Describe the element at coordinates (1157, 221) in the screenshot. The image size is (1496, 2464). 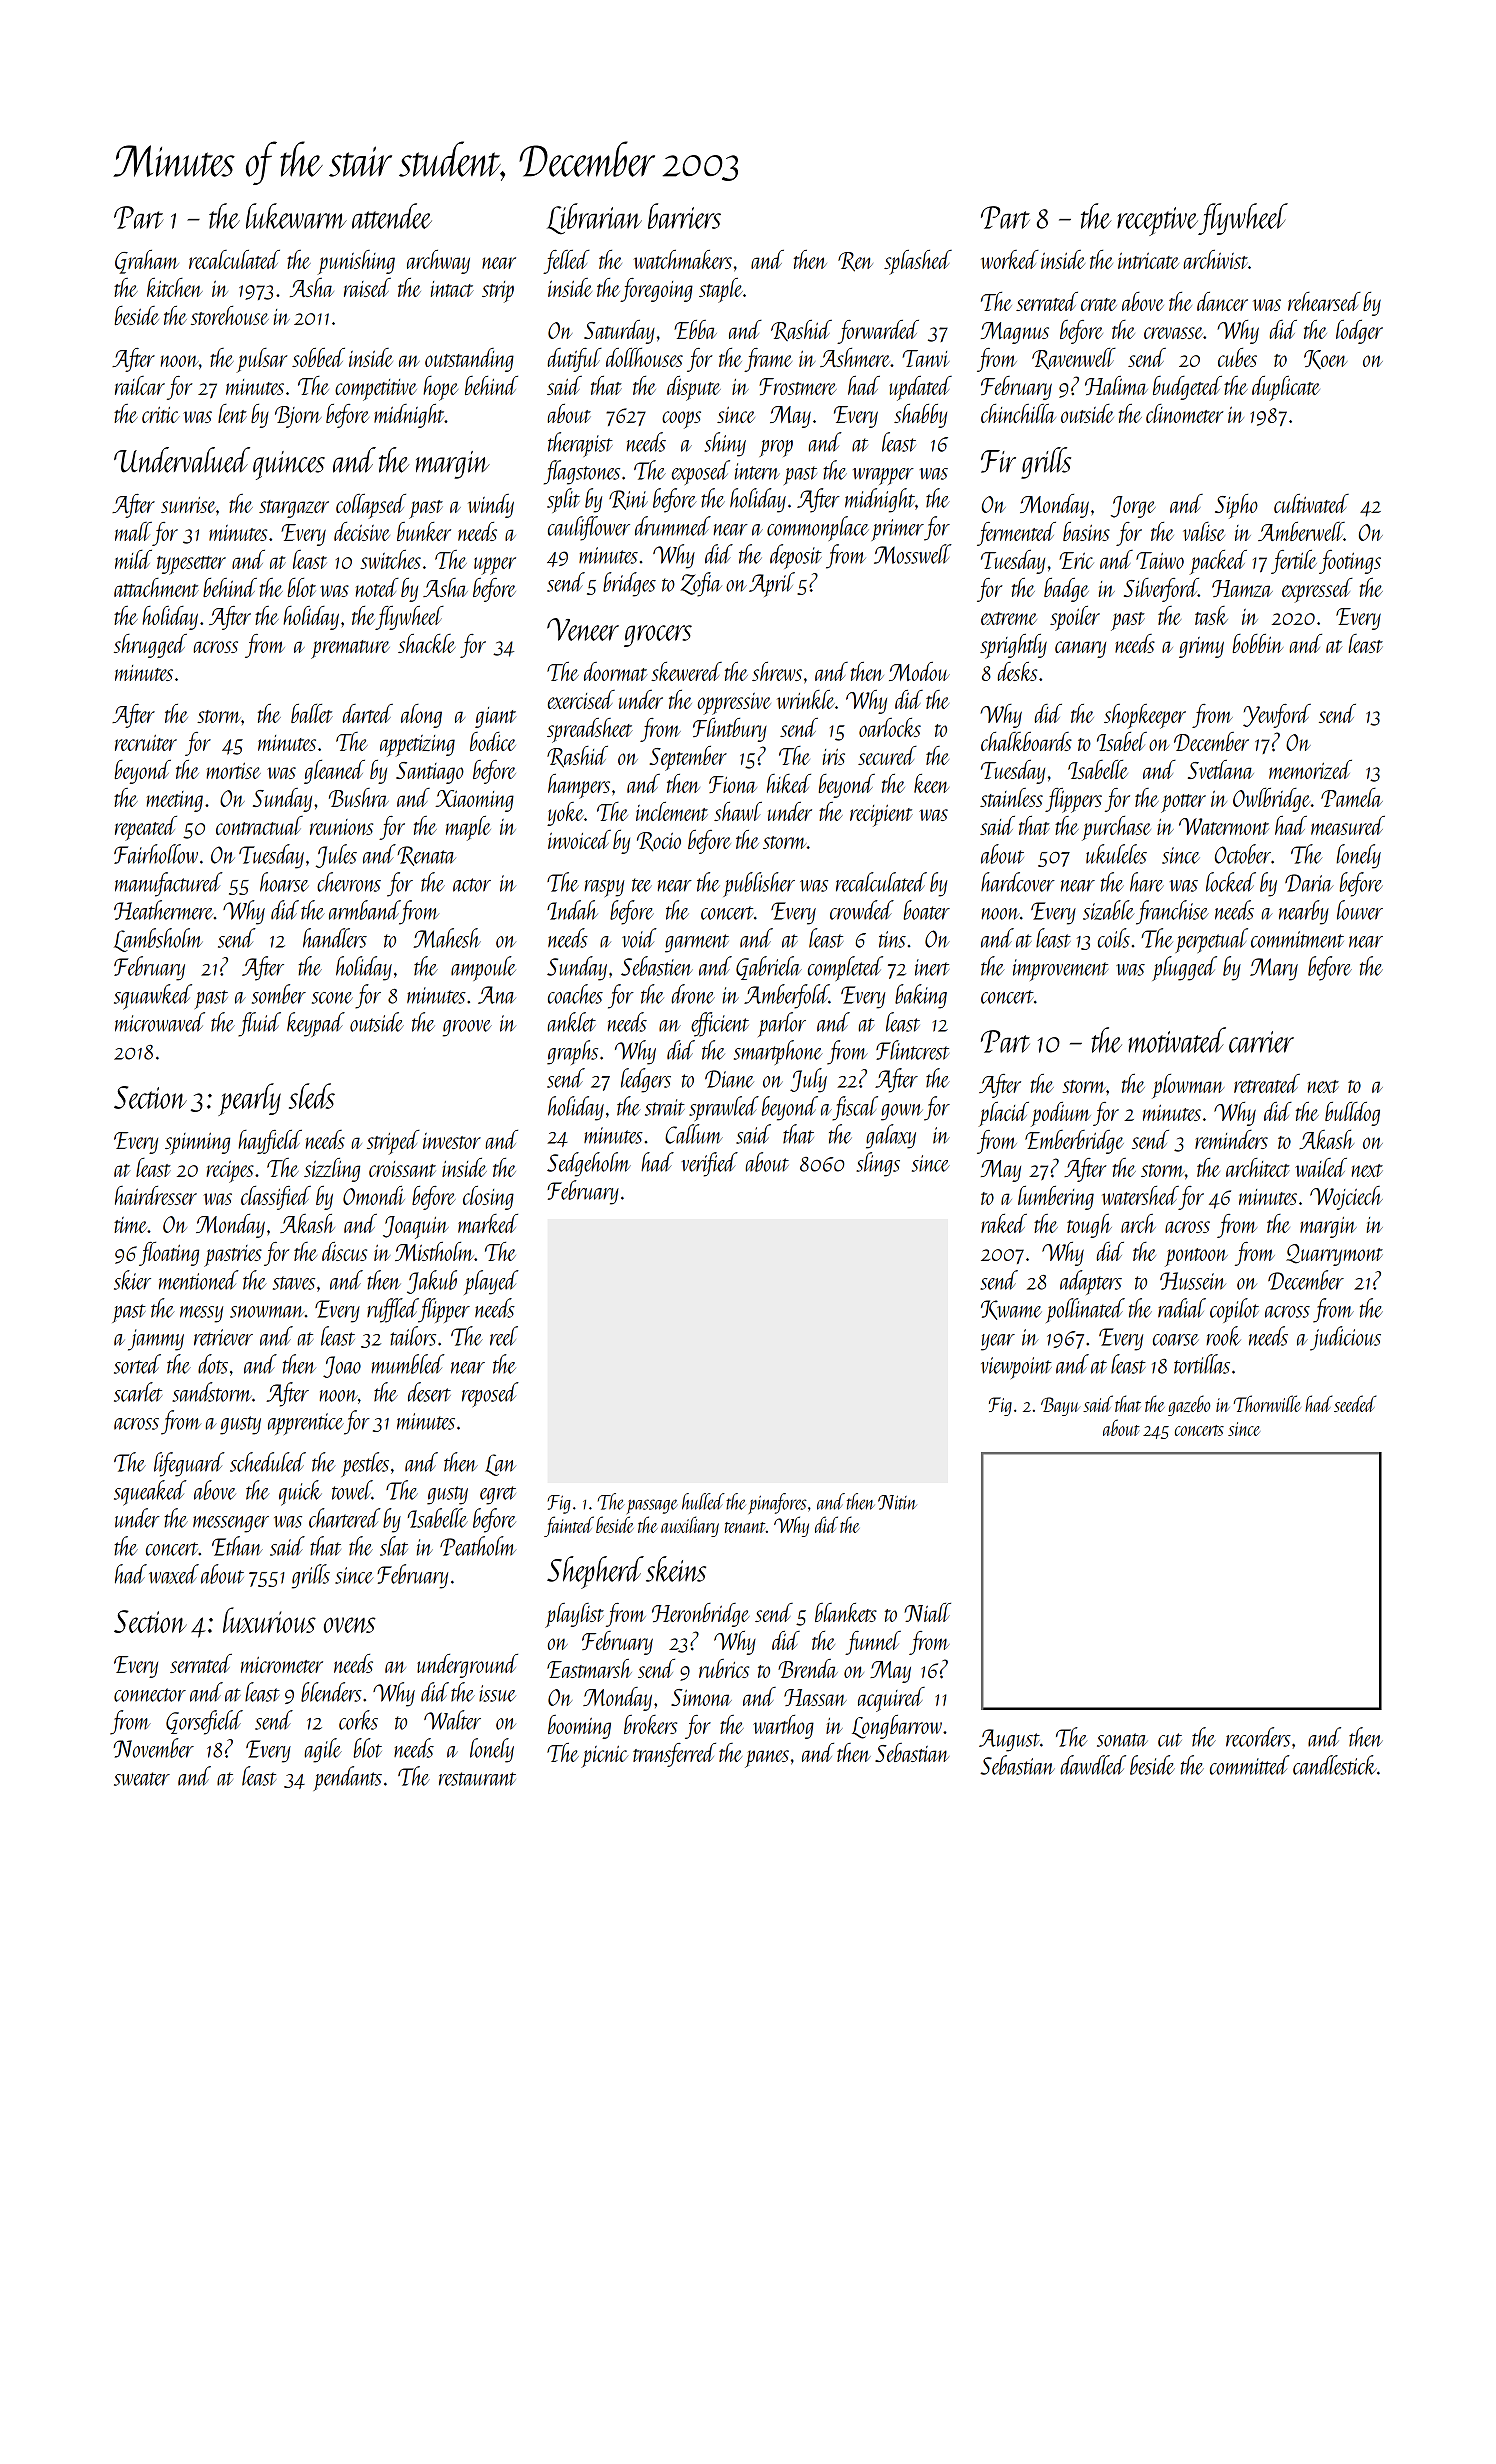
I see `receptive` at that location.
